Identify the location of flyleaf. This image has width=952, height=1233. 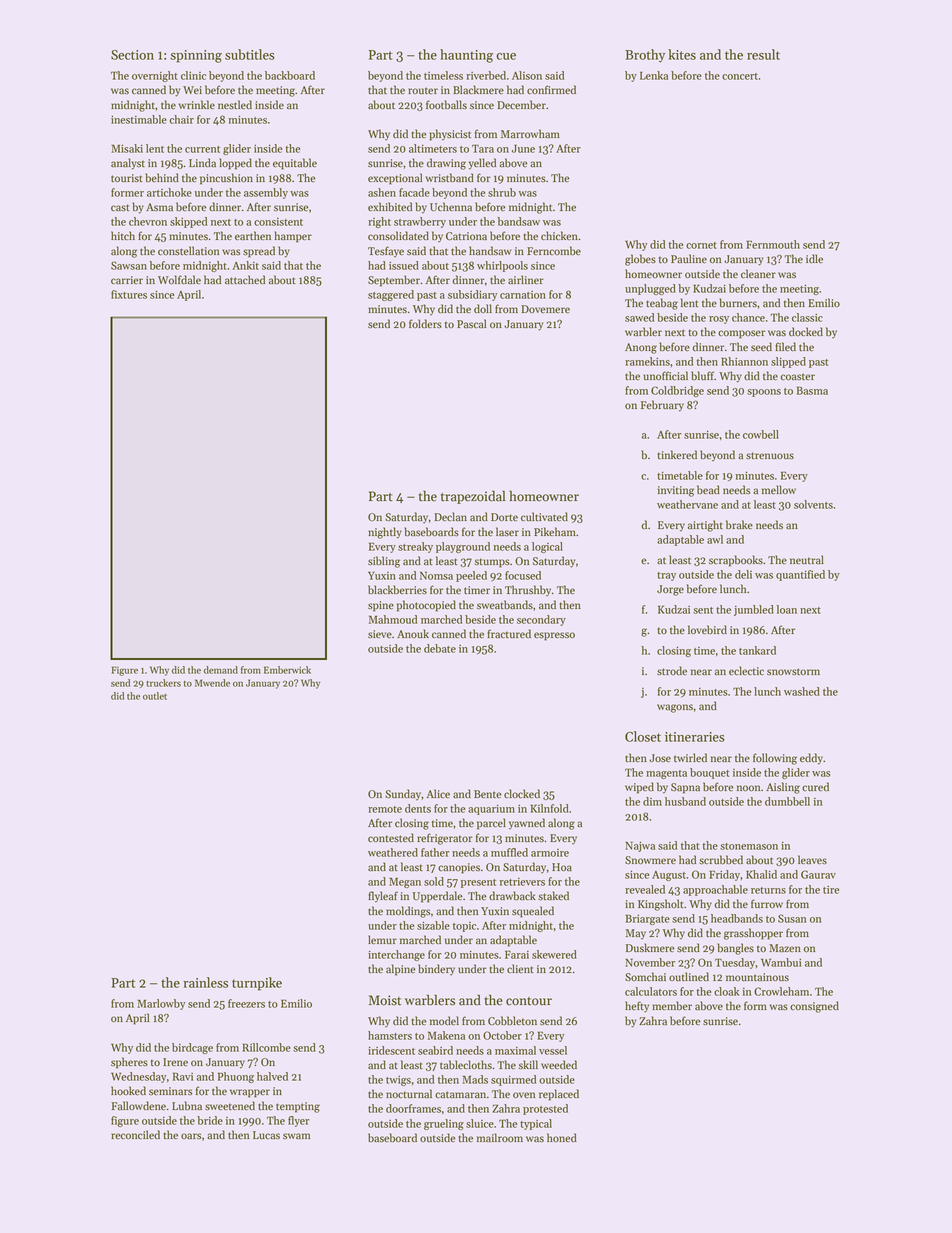
(383, 897).
